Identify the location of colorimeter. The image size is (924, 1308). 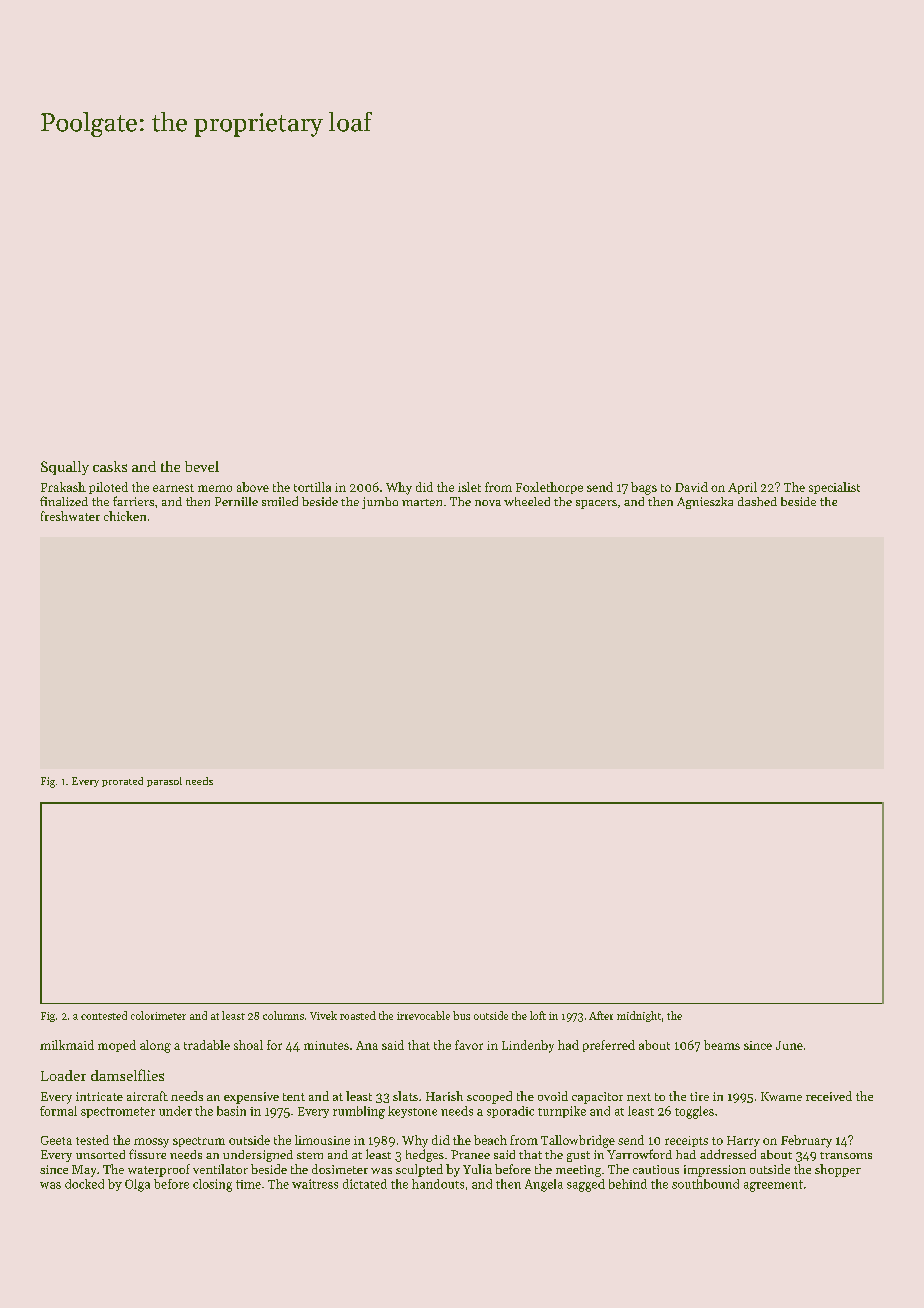
(158, 1015).
